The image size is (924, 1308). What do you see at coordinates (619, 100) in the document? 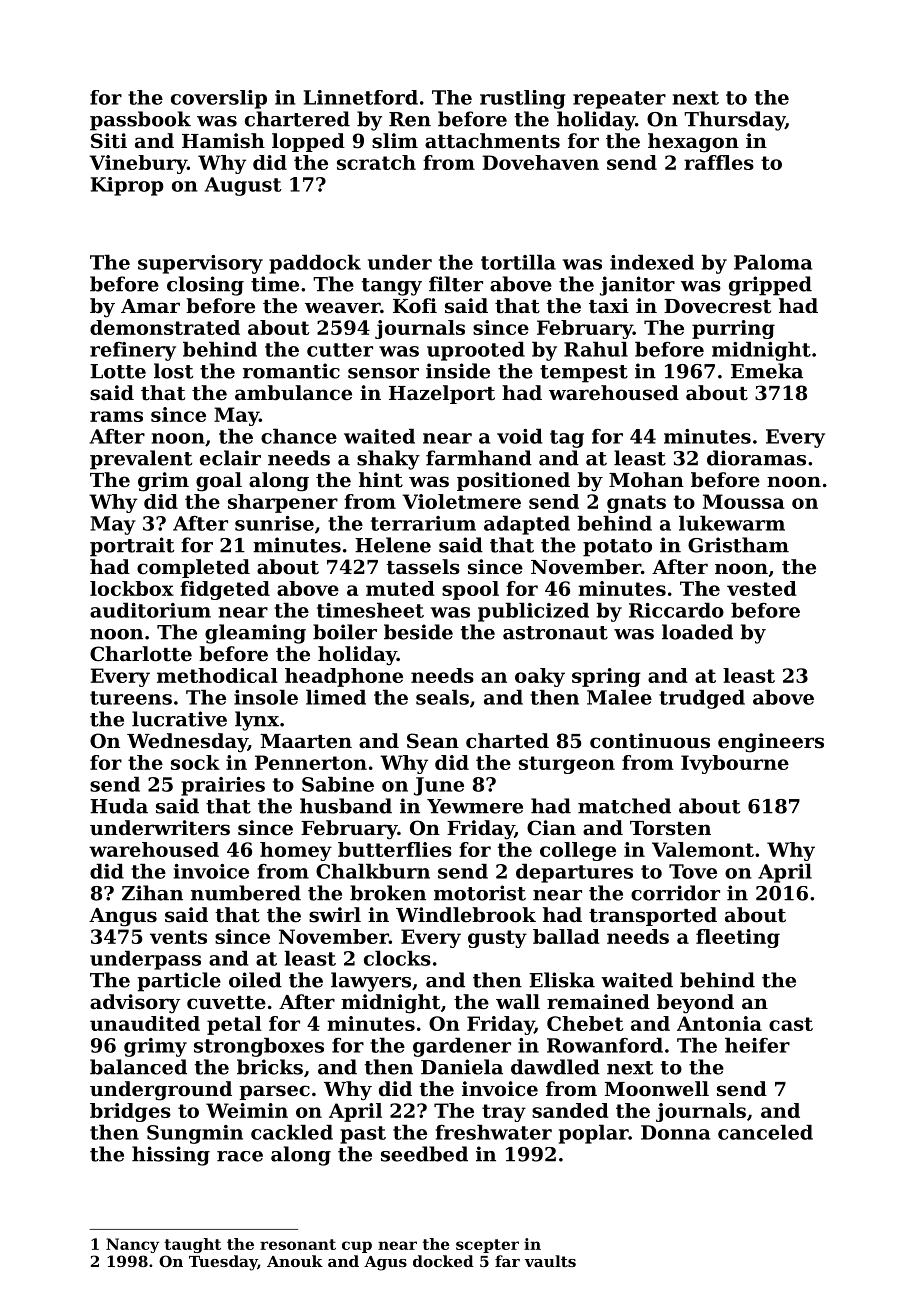
I see `repeater` at bounding box center [619, 100].
